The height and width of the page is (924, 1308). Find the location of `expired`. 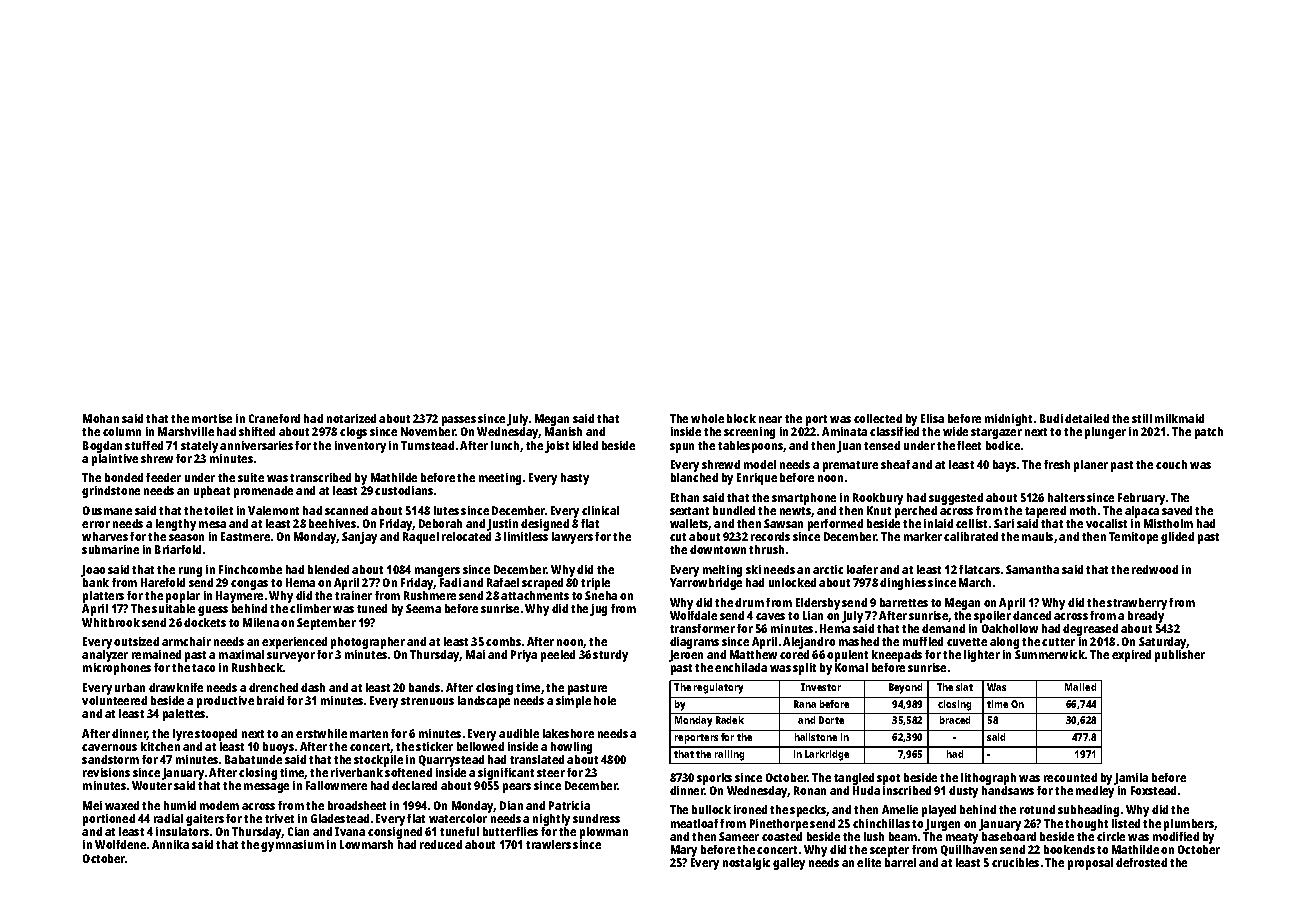

expired is located at coordinates (1131, 656).
